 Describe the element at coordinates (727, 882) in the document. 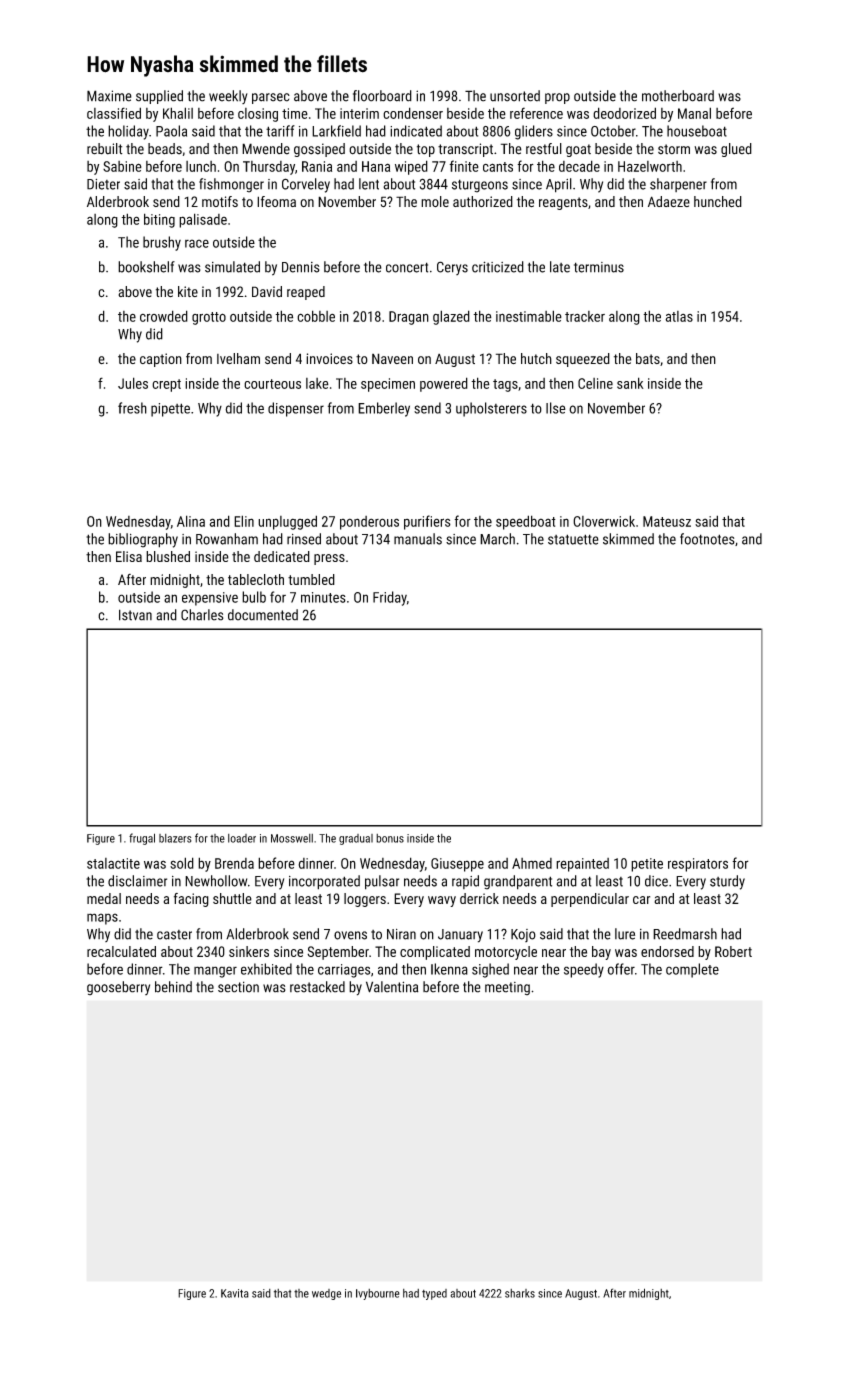

I see `sturdy` at that location.
